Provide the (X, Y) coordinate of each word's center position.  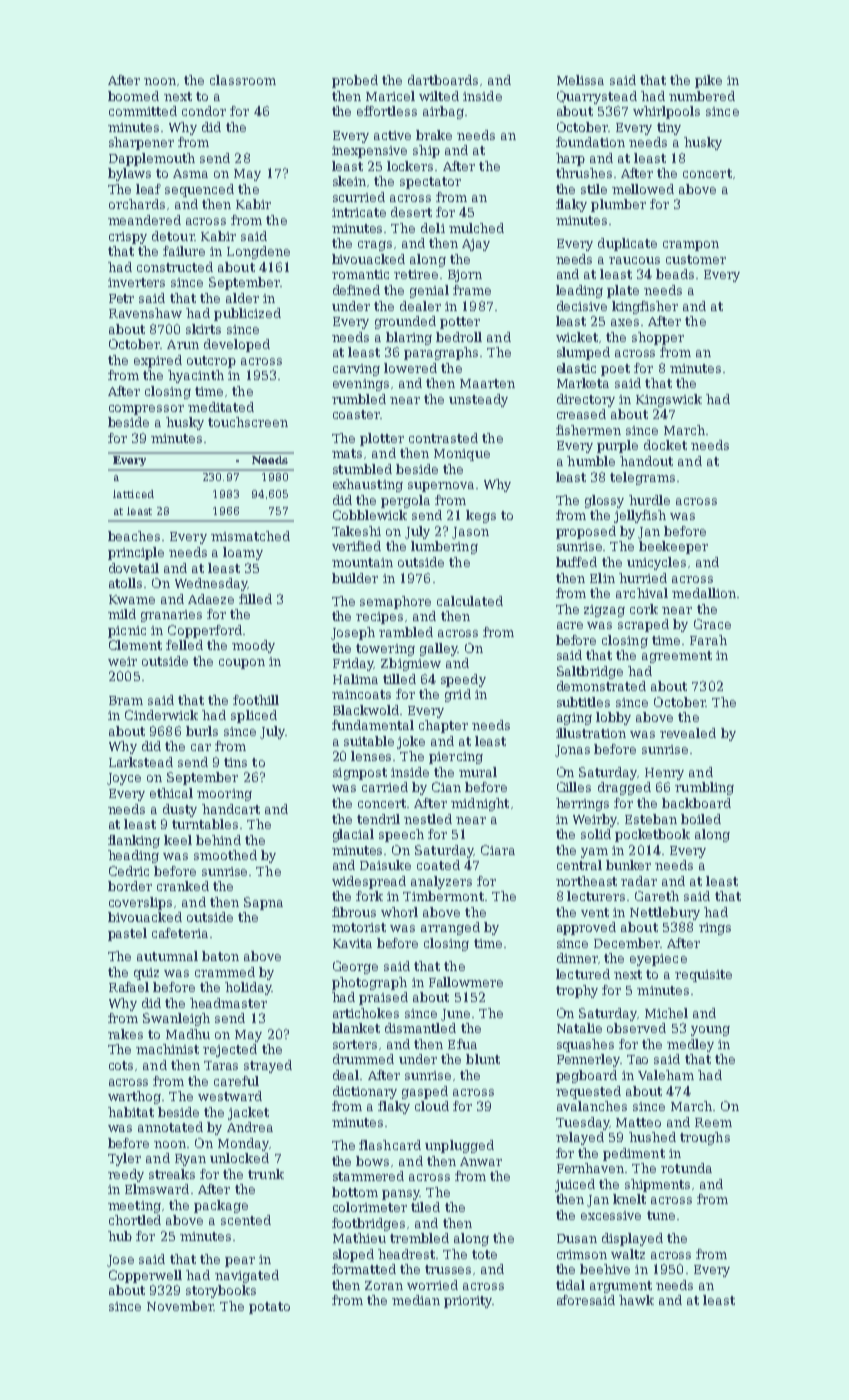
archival (642, 593)
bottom (355, 1192)
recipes (379, 618)
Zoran (384, 1285)
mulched (476, 228)
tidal (570, 1285)
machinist (167, 1049)
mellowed (643, 189)
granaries (171, 616)
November (180, 1306)
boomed (133, 96)
